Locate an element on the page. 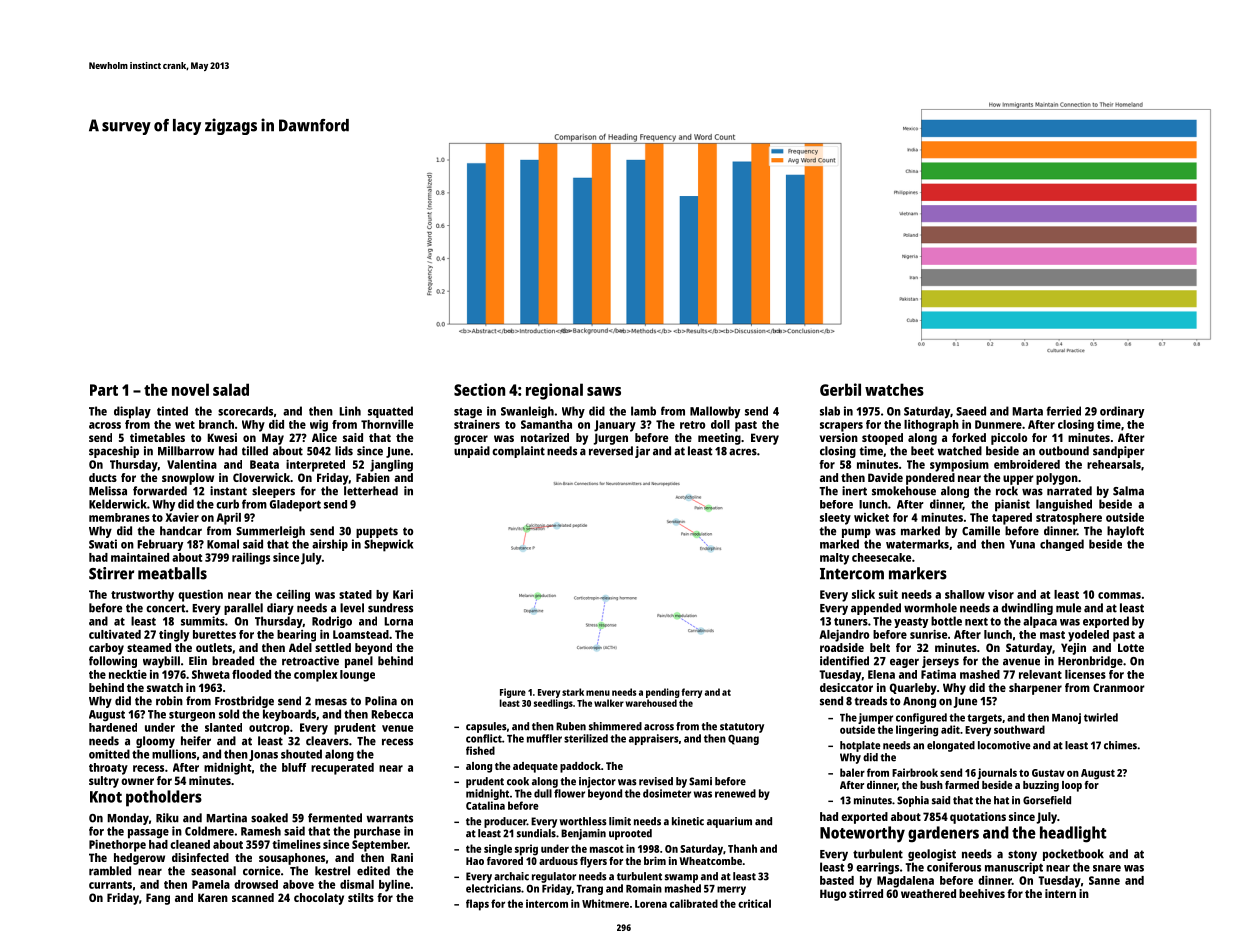  Pamela is located at coordinates (211, 884).
